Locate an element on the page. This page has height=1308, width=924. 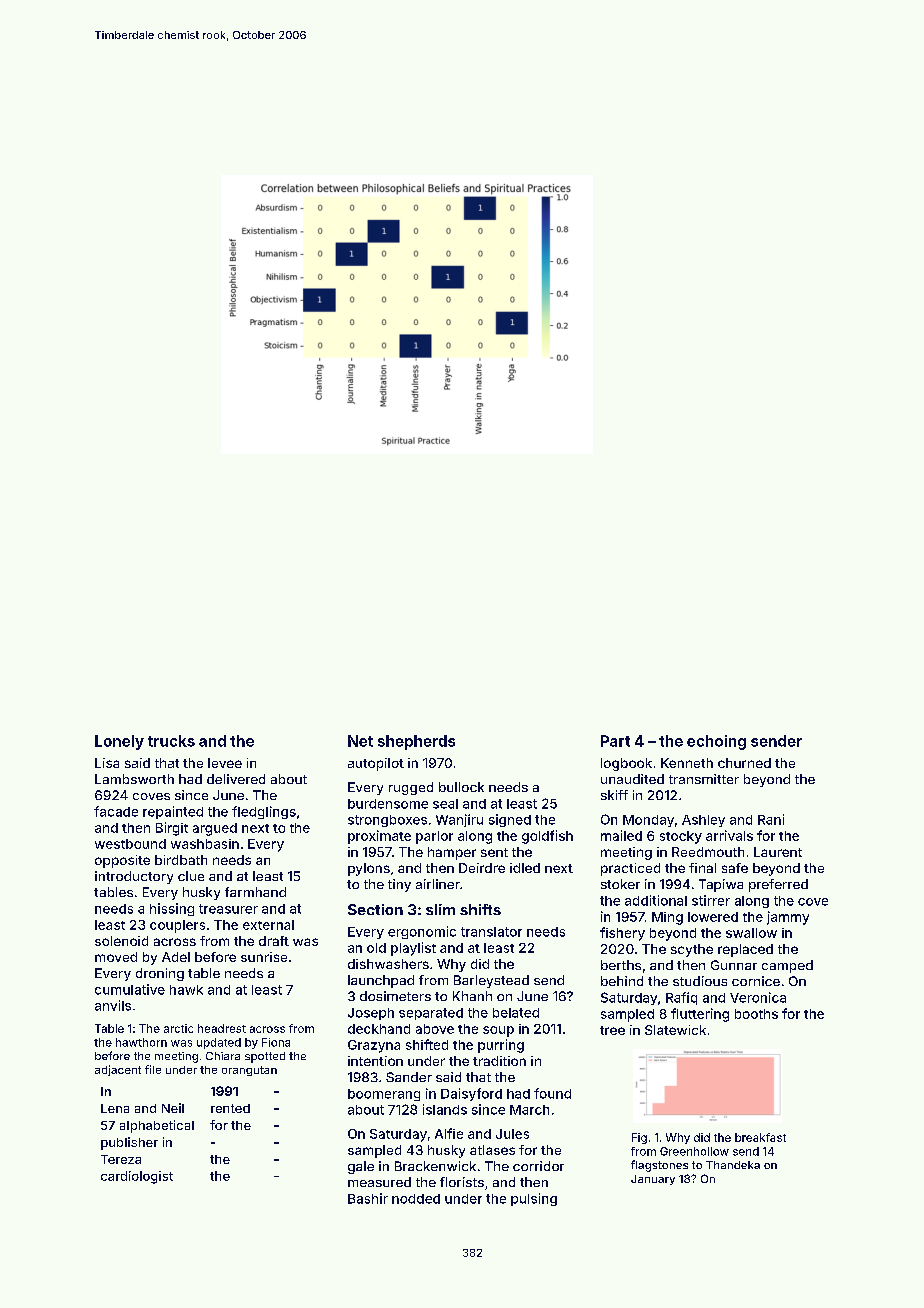
booths is located at coordinates (756, 1014).
